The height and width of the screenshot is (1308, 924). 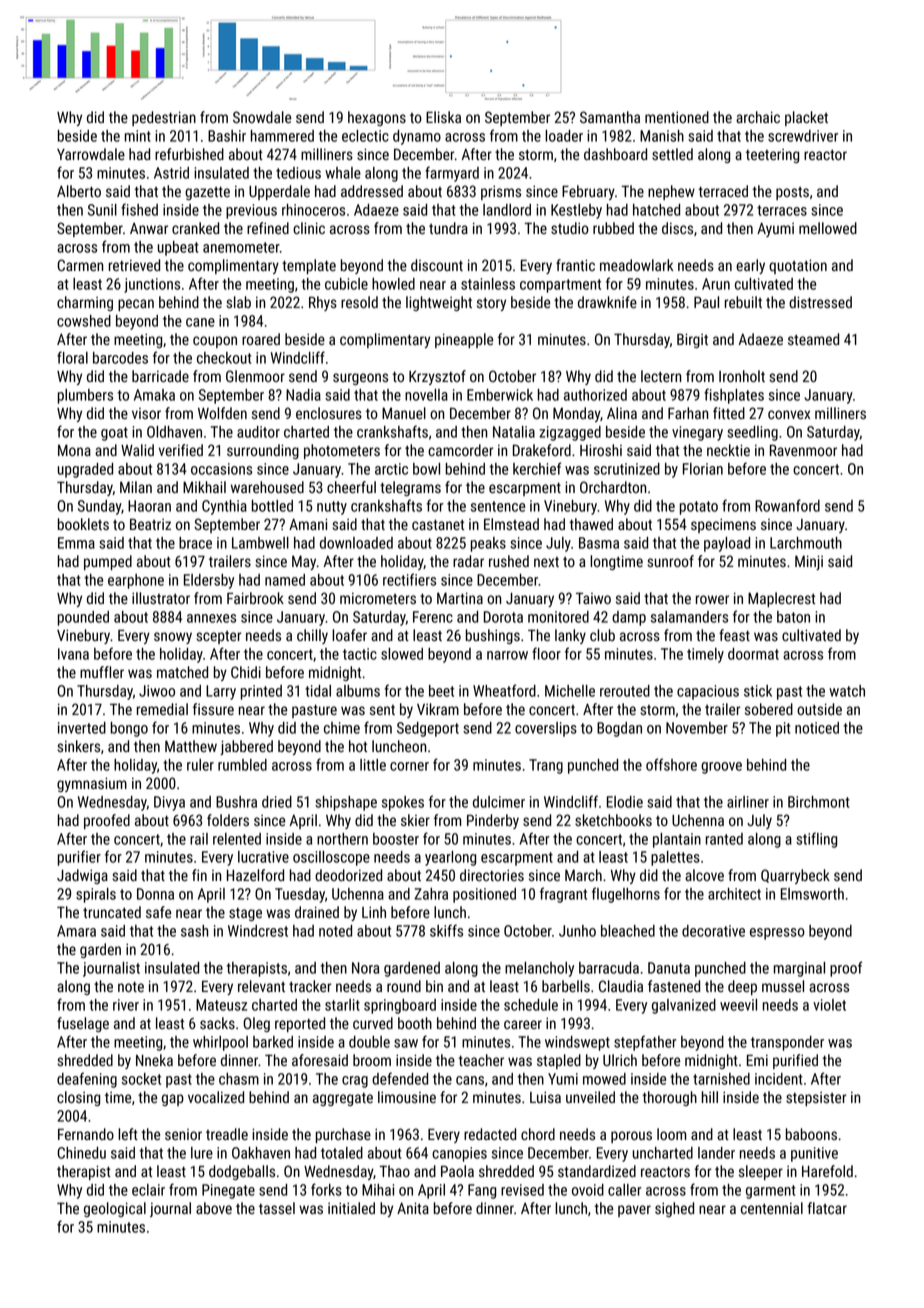 I want to click on ovoid, so click(x=588, y=1190).
